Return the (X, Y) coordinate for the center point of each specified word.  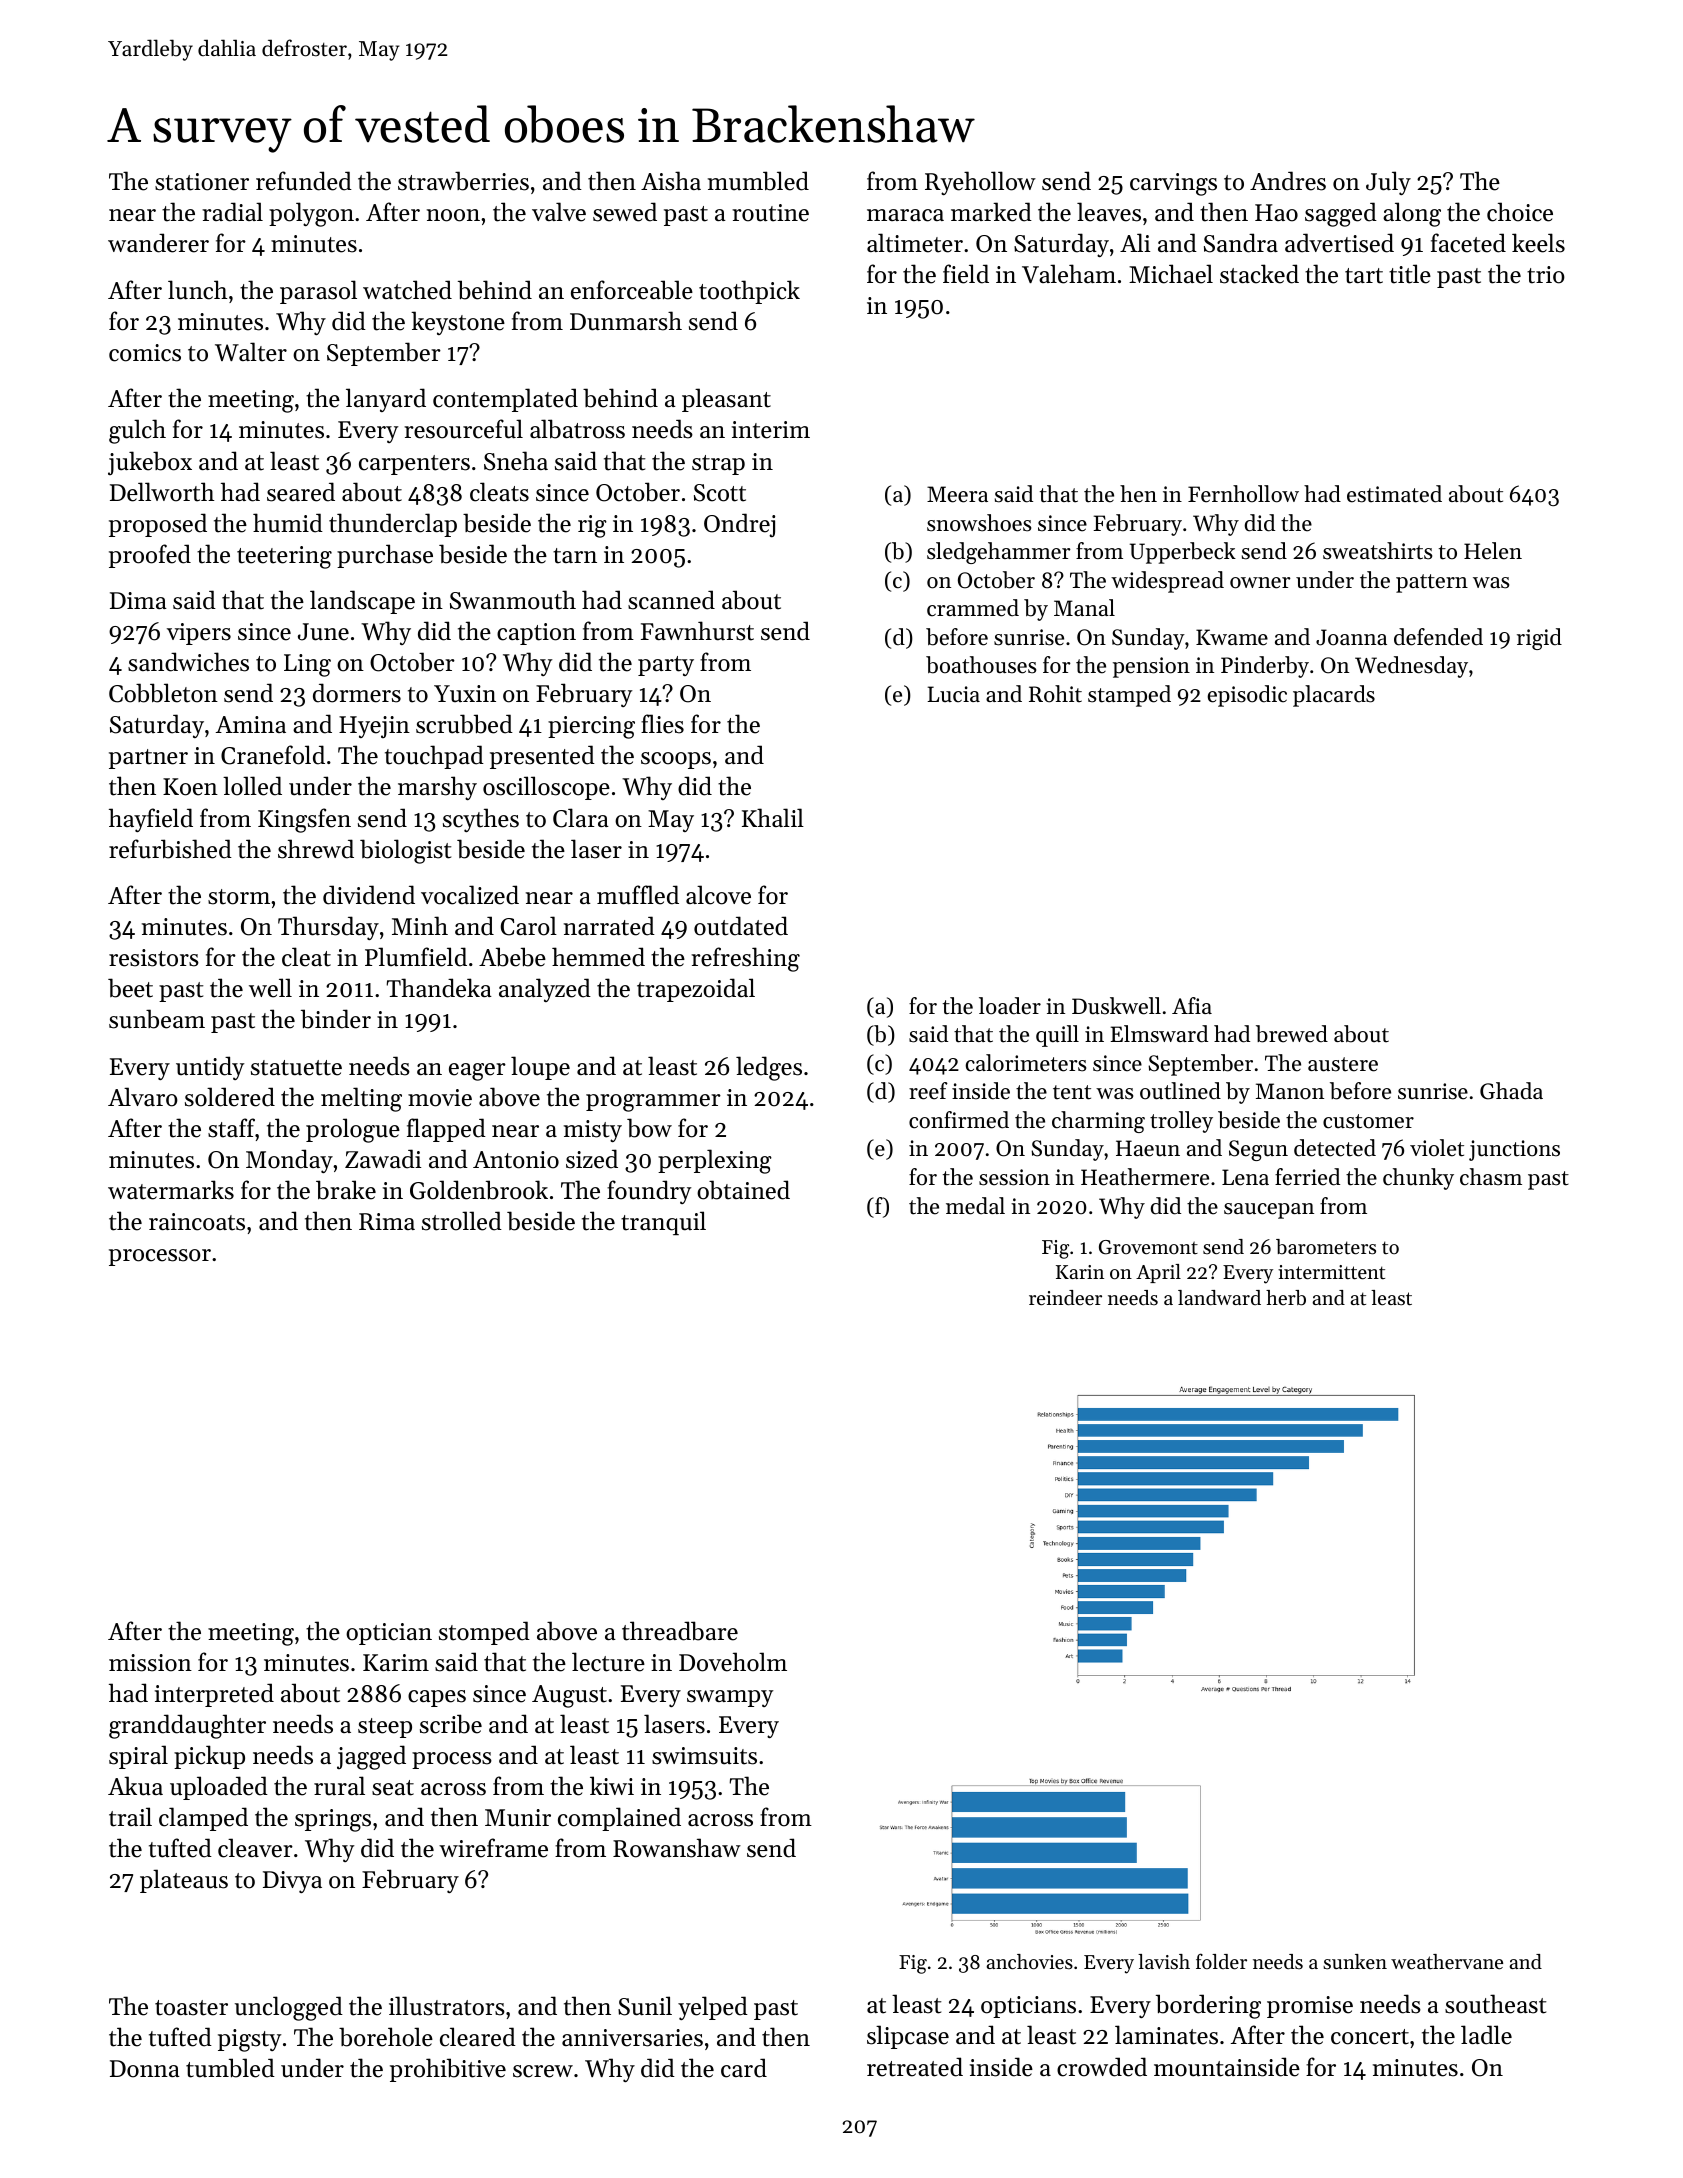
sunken (1355, 1962)
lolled (252, 786)
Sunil (645, 2006)
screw (543, 2071)
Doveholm (733, 1662)
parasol (318, 292)
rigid (1539, 639)
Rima (387, 1221)
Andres (1288, 181)
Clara (581, 818)
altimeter (915, 243)
